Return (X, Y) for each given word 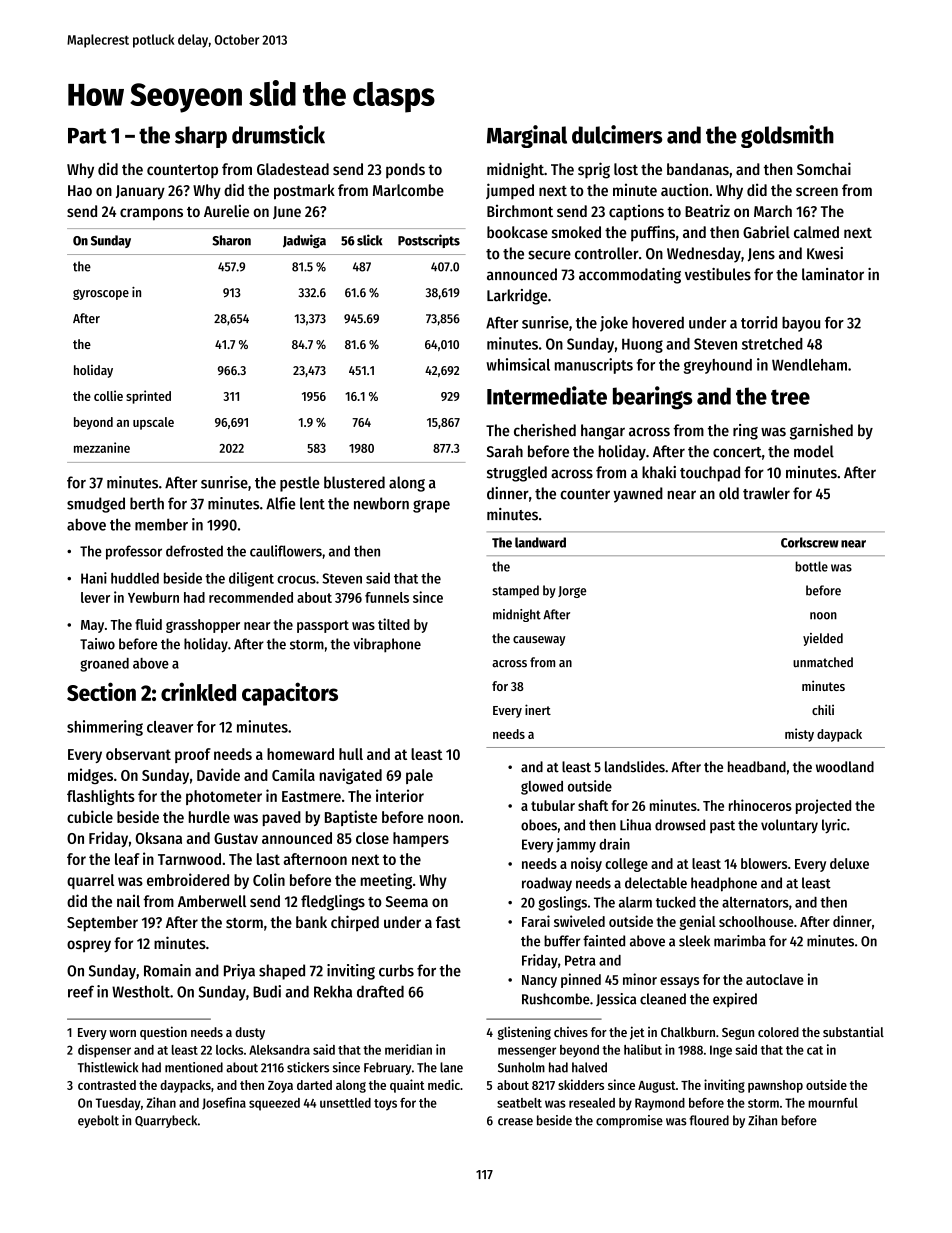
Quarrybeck (166, 1121)
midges (90, 776)
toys (385, 1105)
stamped (515, 591)
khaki (659, 472)
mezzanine (102, 447)
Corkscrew (810, 542)
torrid (759, 322)
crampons (151, 214)
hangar (603, 432)
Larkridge (517, 297)
